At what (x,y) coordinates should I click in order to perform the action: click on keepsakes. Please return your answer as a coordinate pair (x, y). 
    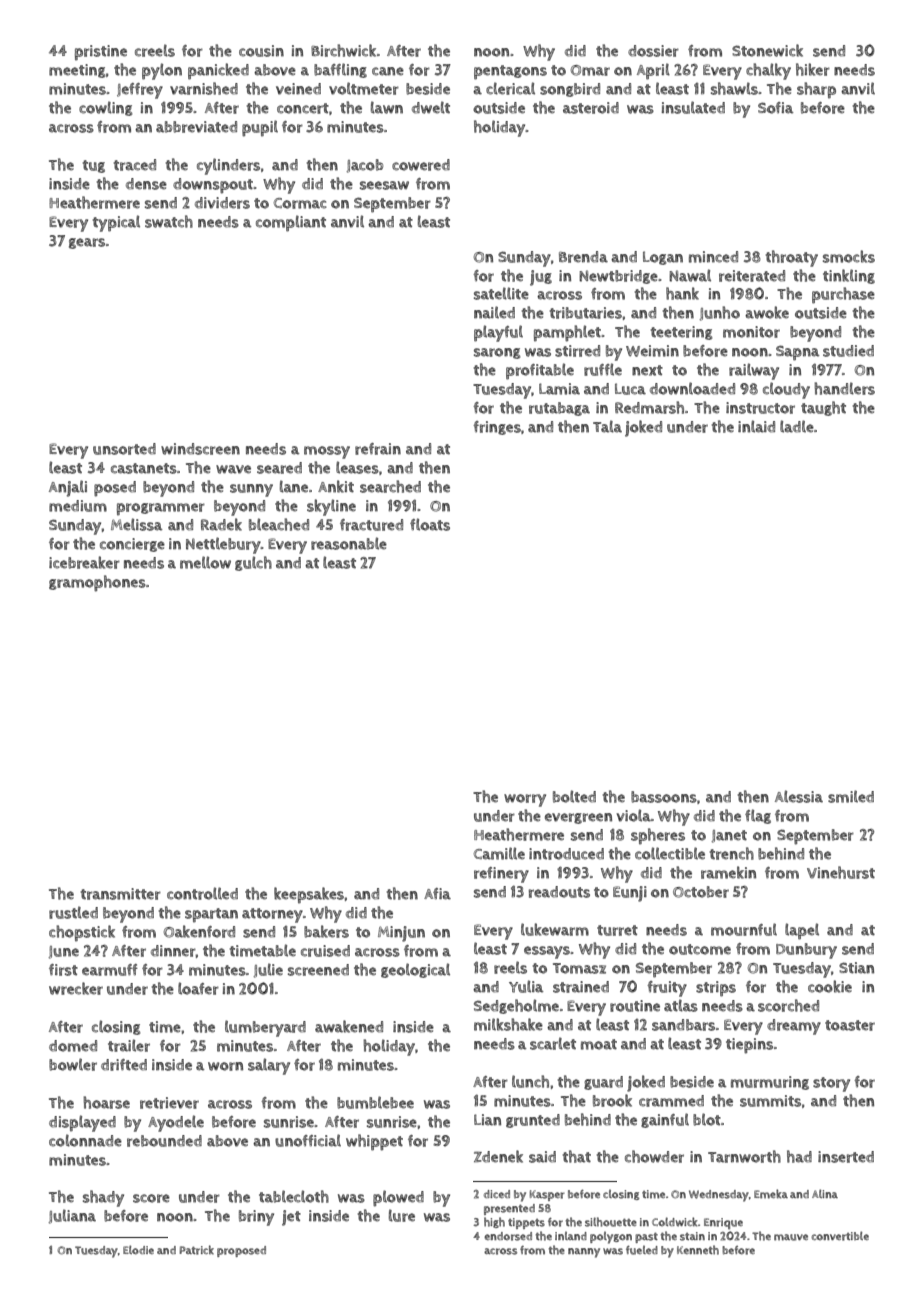
    Looking at the image, I should click on (309, 895).
